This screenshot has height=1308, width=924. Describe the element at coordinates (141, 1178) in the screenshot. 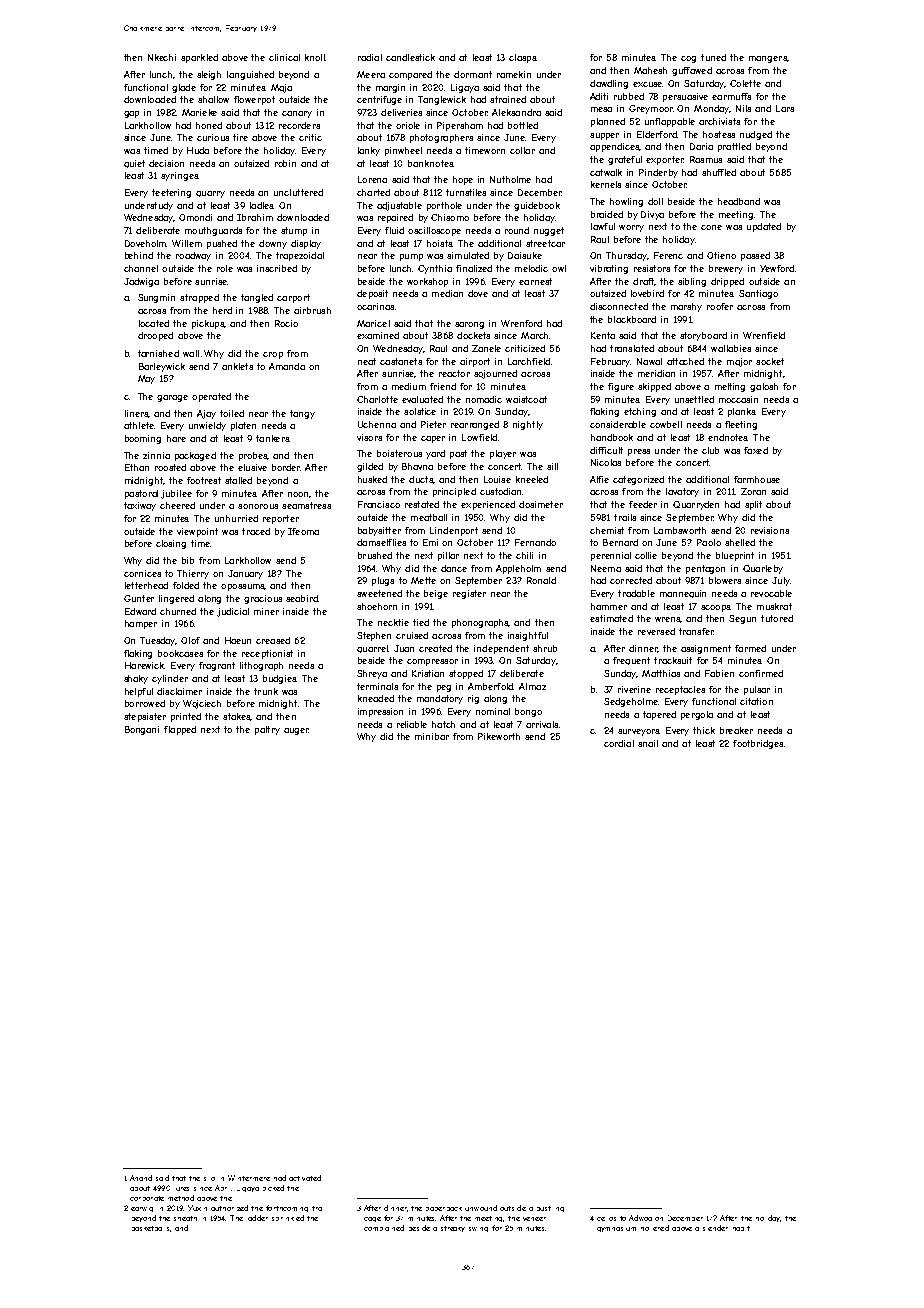

I see `Anand` at that location.
